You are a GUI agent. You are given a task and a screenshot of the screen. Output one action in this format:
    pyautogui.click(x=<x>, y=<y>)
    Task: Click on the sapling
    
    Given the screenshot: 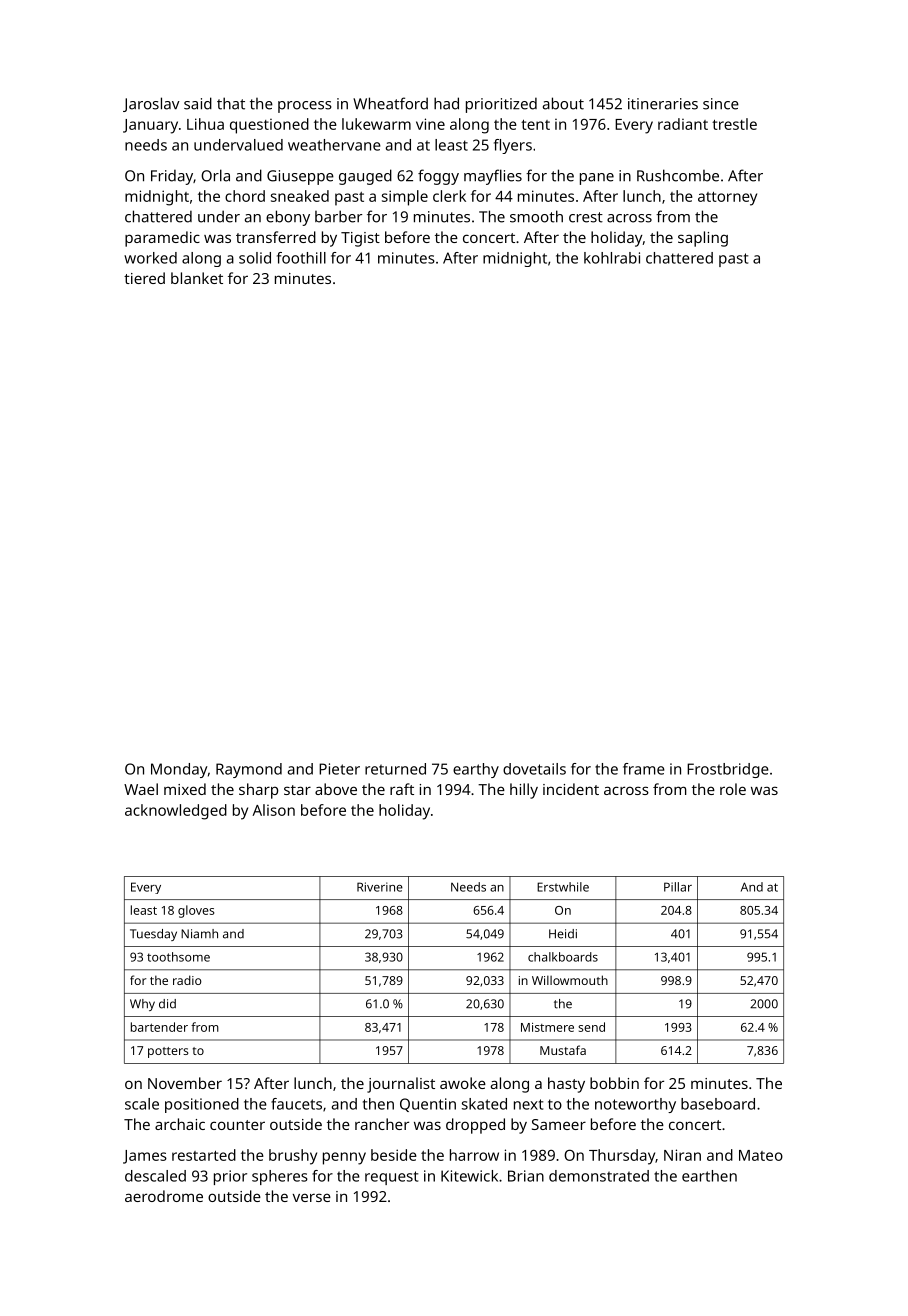 What is the action you would take?
    pyautogui.click(x=703, y=239)
